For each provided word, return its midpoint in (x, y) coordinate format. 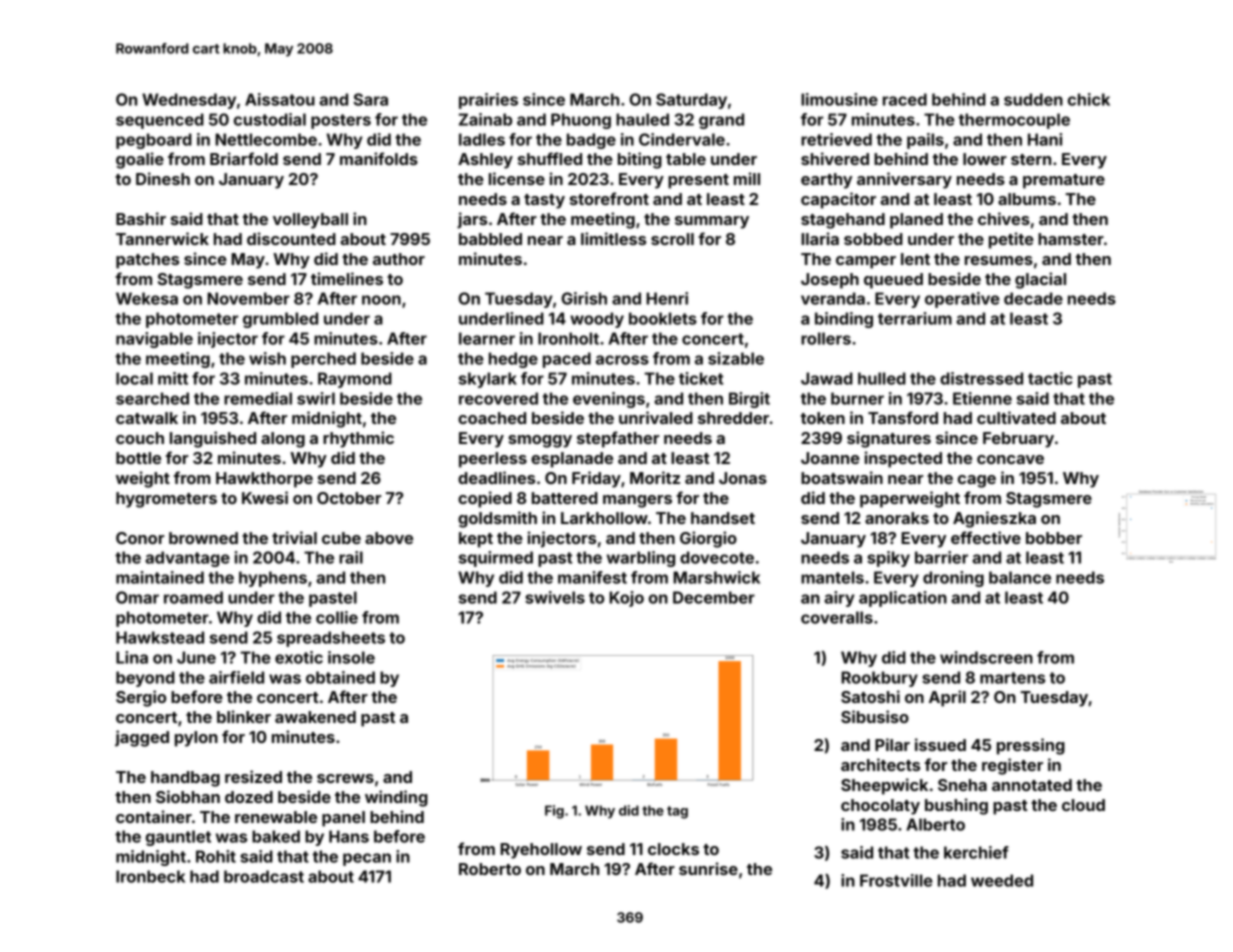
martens (1012, 678)
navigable (154, 340)
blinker (244, 716)
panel (343, 819)
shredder (733, 418)
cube (341, 538)
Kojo (626, 599)
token (823, 418)
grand (721, 121)
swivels (555, 597)
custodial (270, 119)
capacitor (838, 200)
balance (1020, 577)
